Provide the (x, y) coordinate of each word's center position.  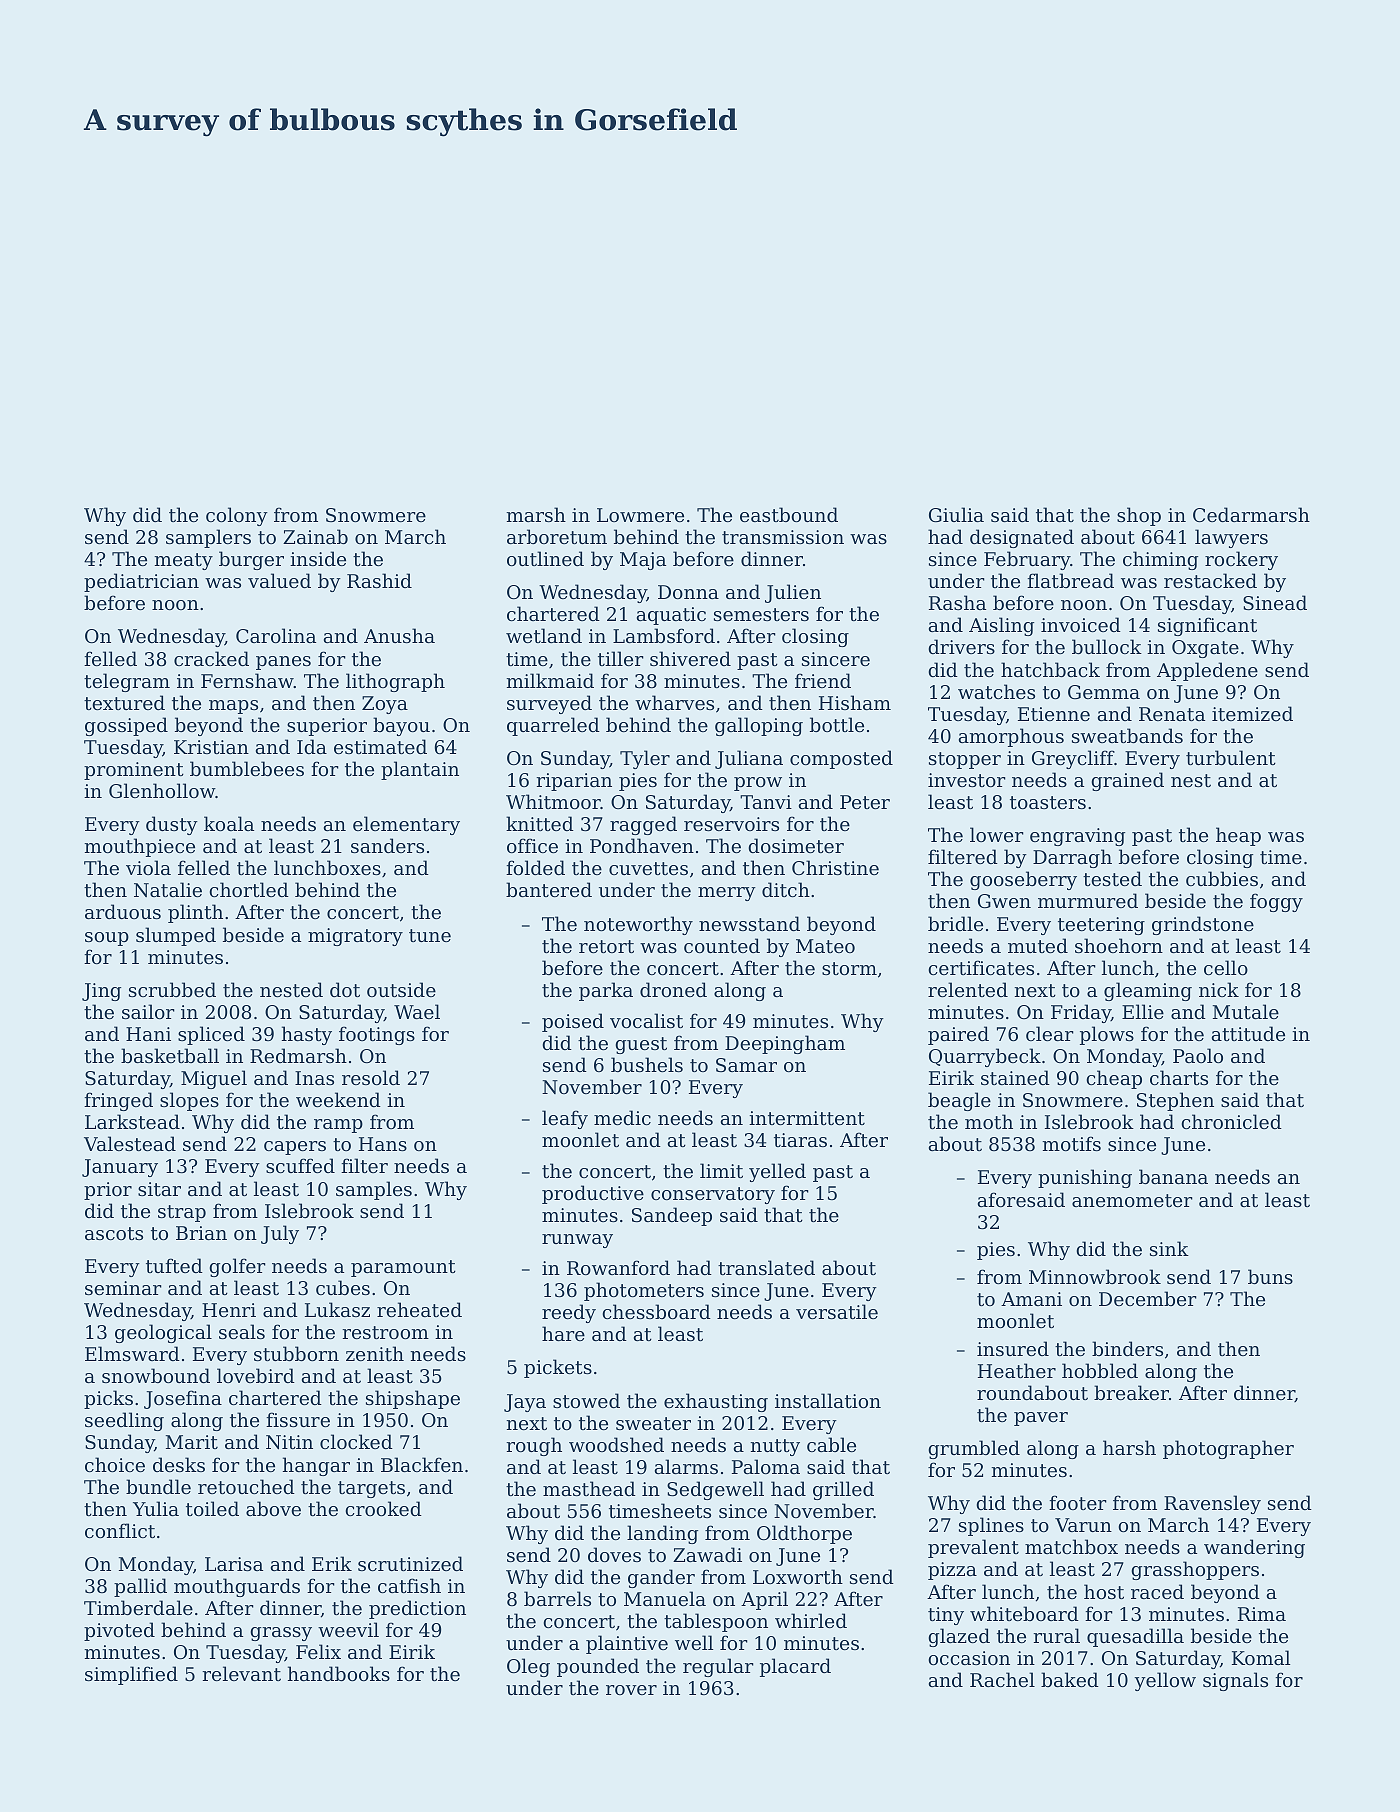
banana (1173, 1176)
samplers (208, 538)
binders (1127, 1348)
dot (345, 989)
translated (766, 1267)
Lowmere (640, 515)
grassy (281, 1634)
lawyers (1231, 538)
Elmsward (132, 1353)
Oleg (528, 1667)
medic (622, 1117)
